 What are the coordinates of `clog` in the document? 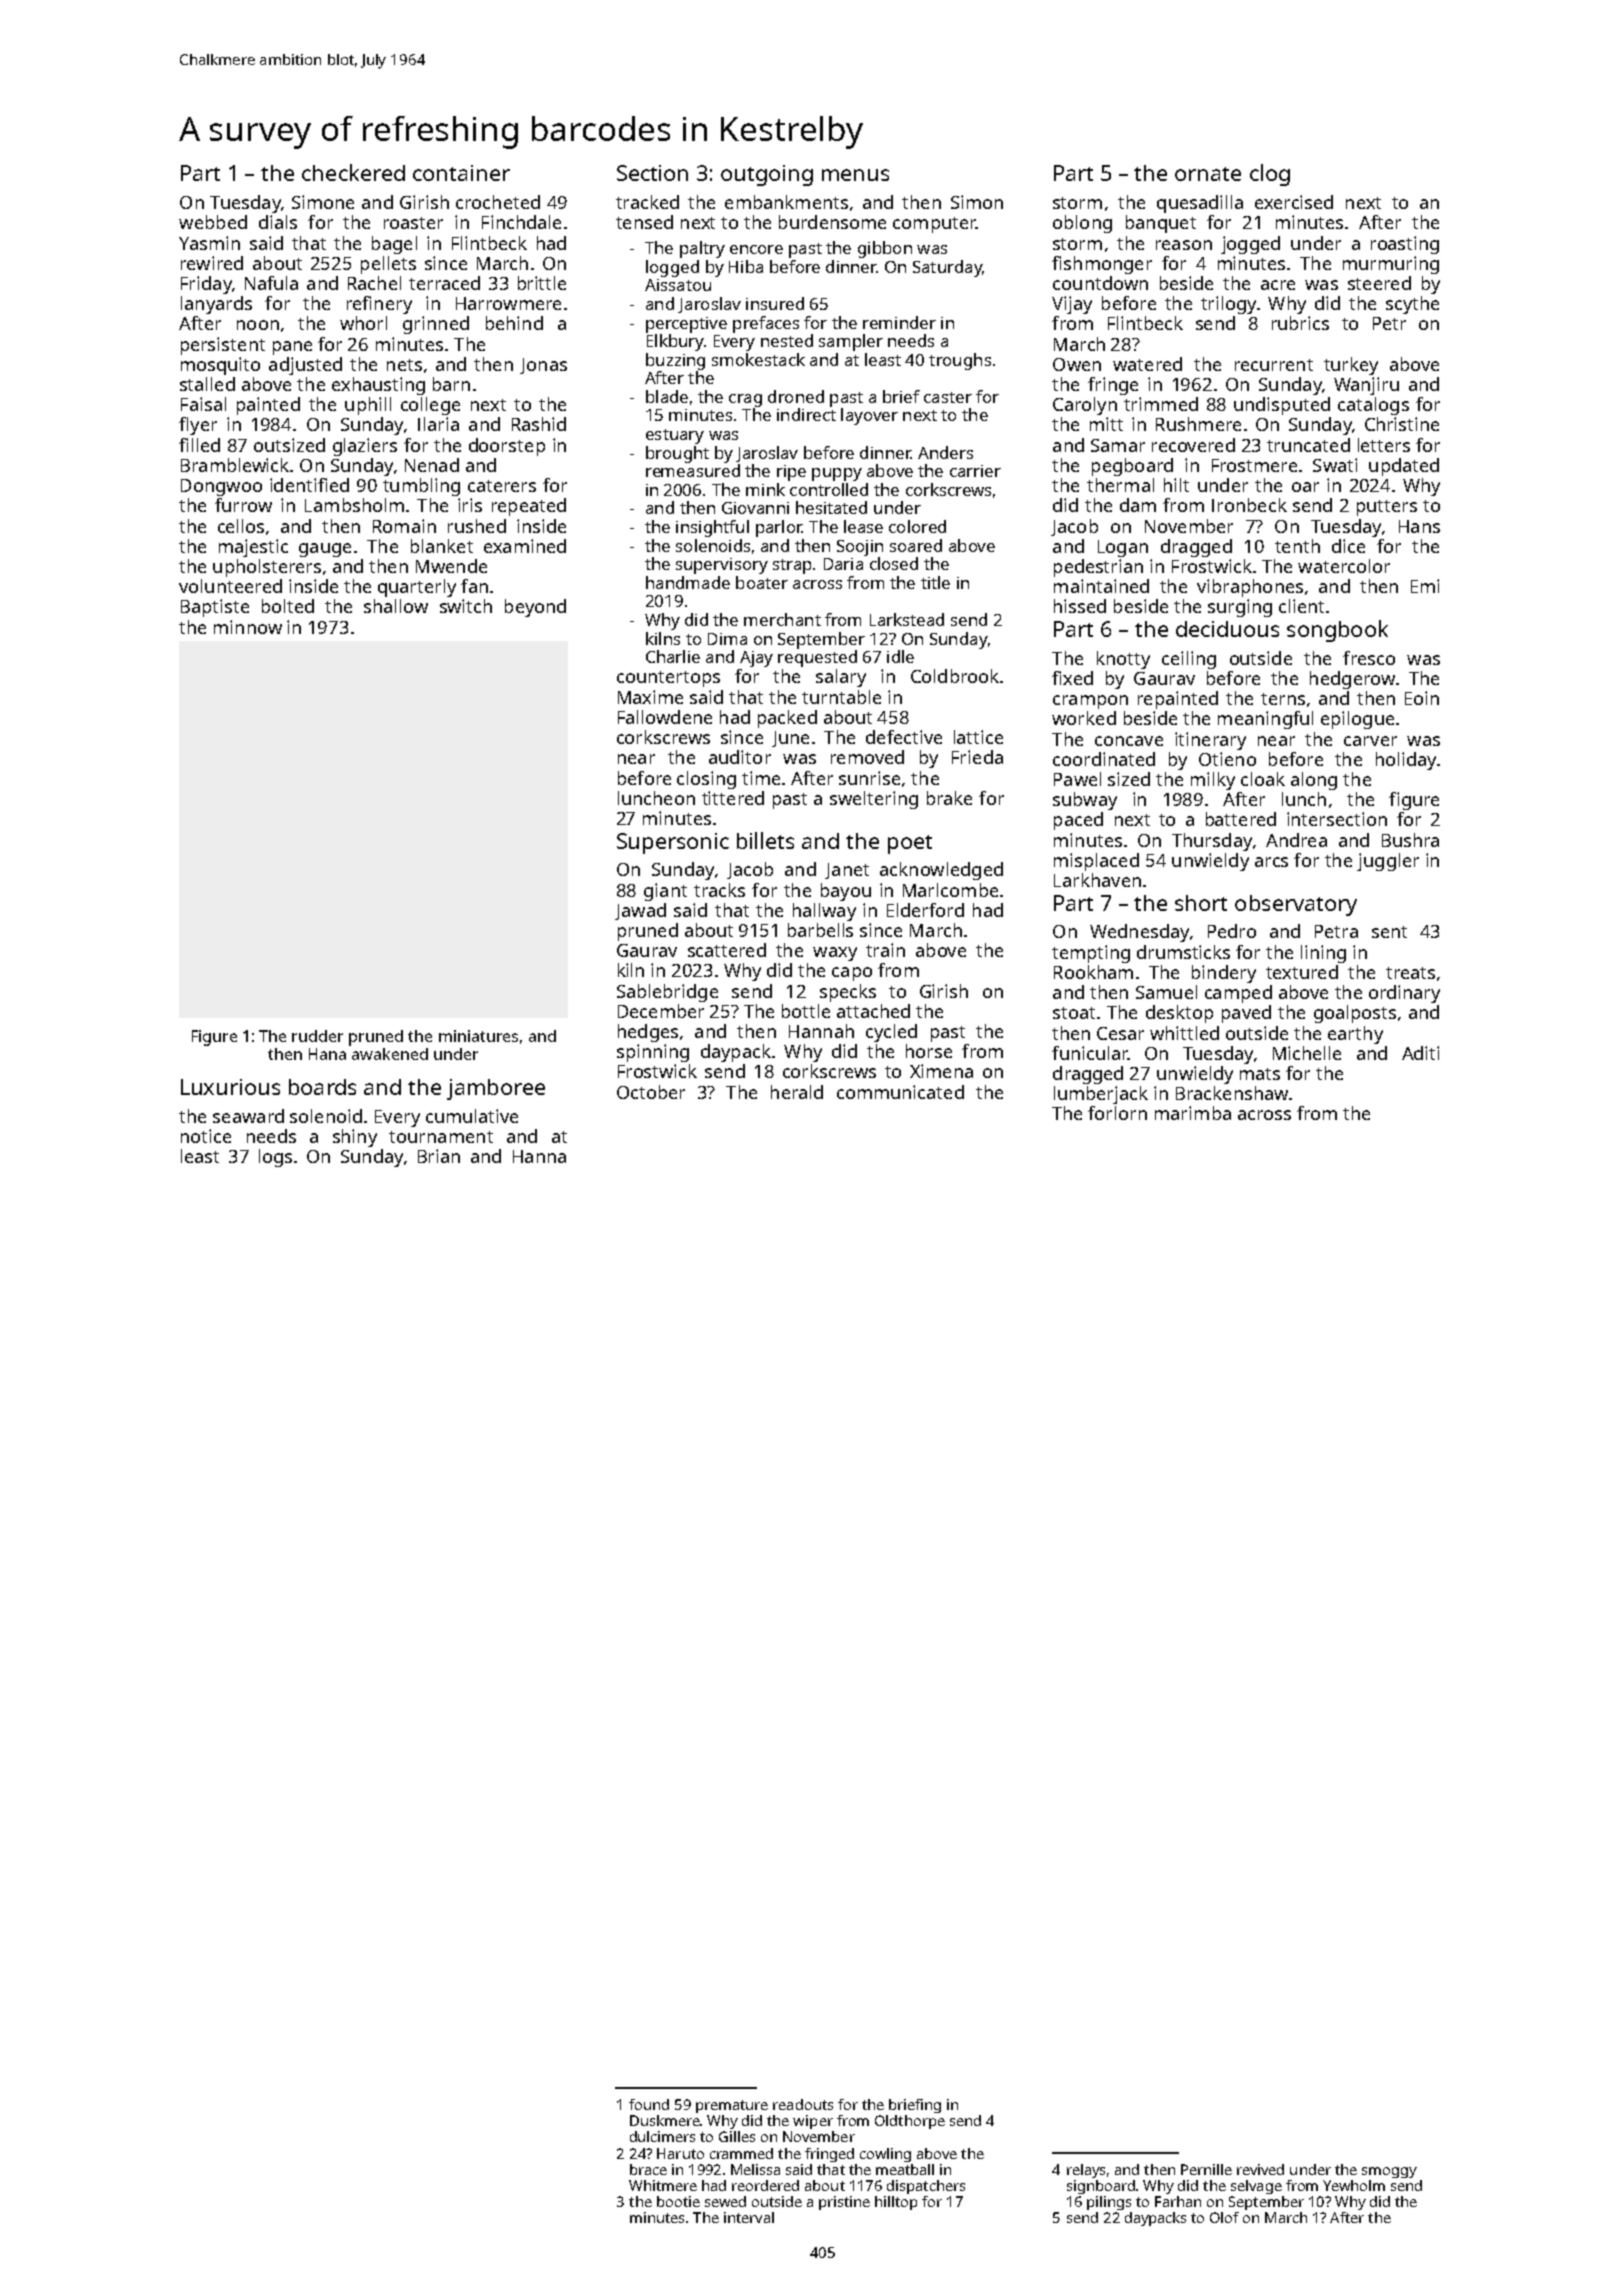 It's located at (1270, 175).
